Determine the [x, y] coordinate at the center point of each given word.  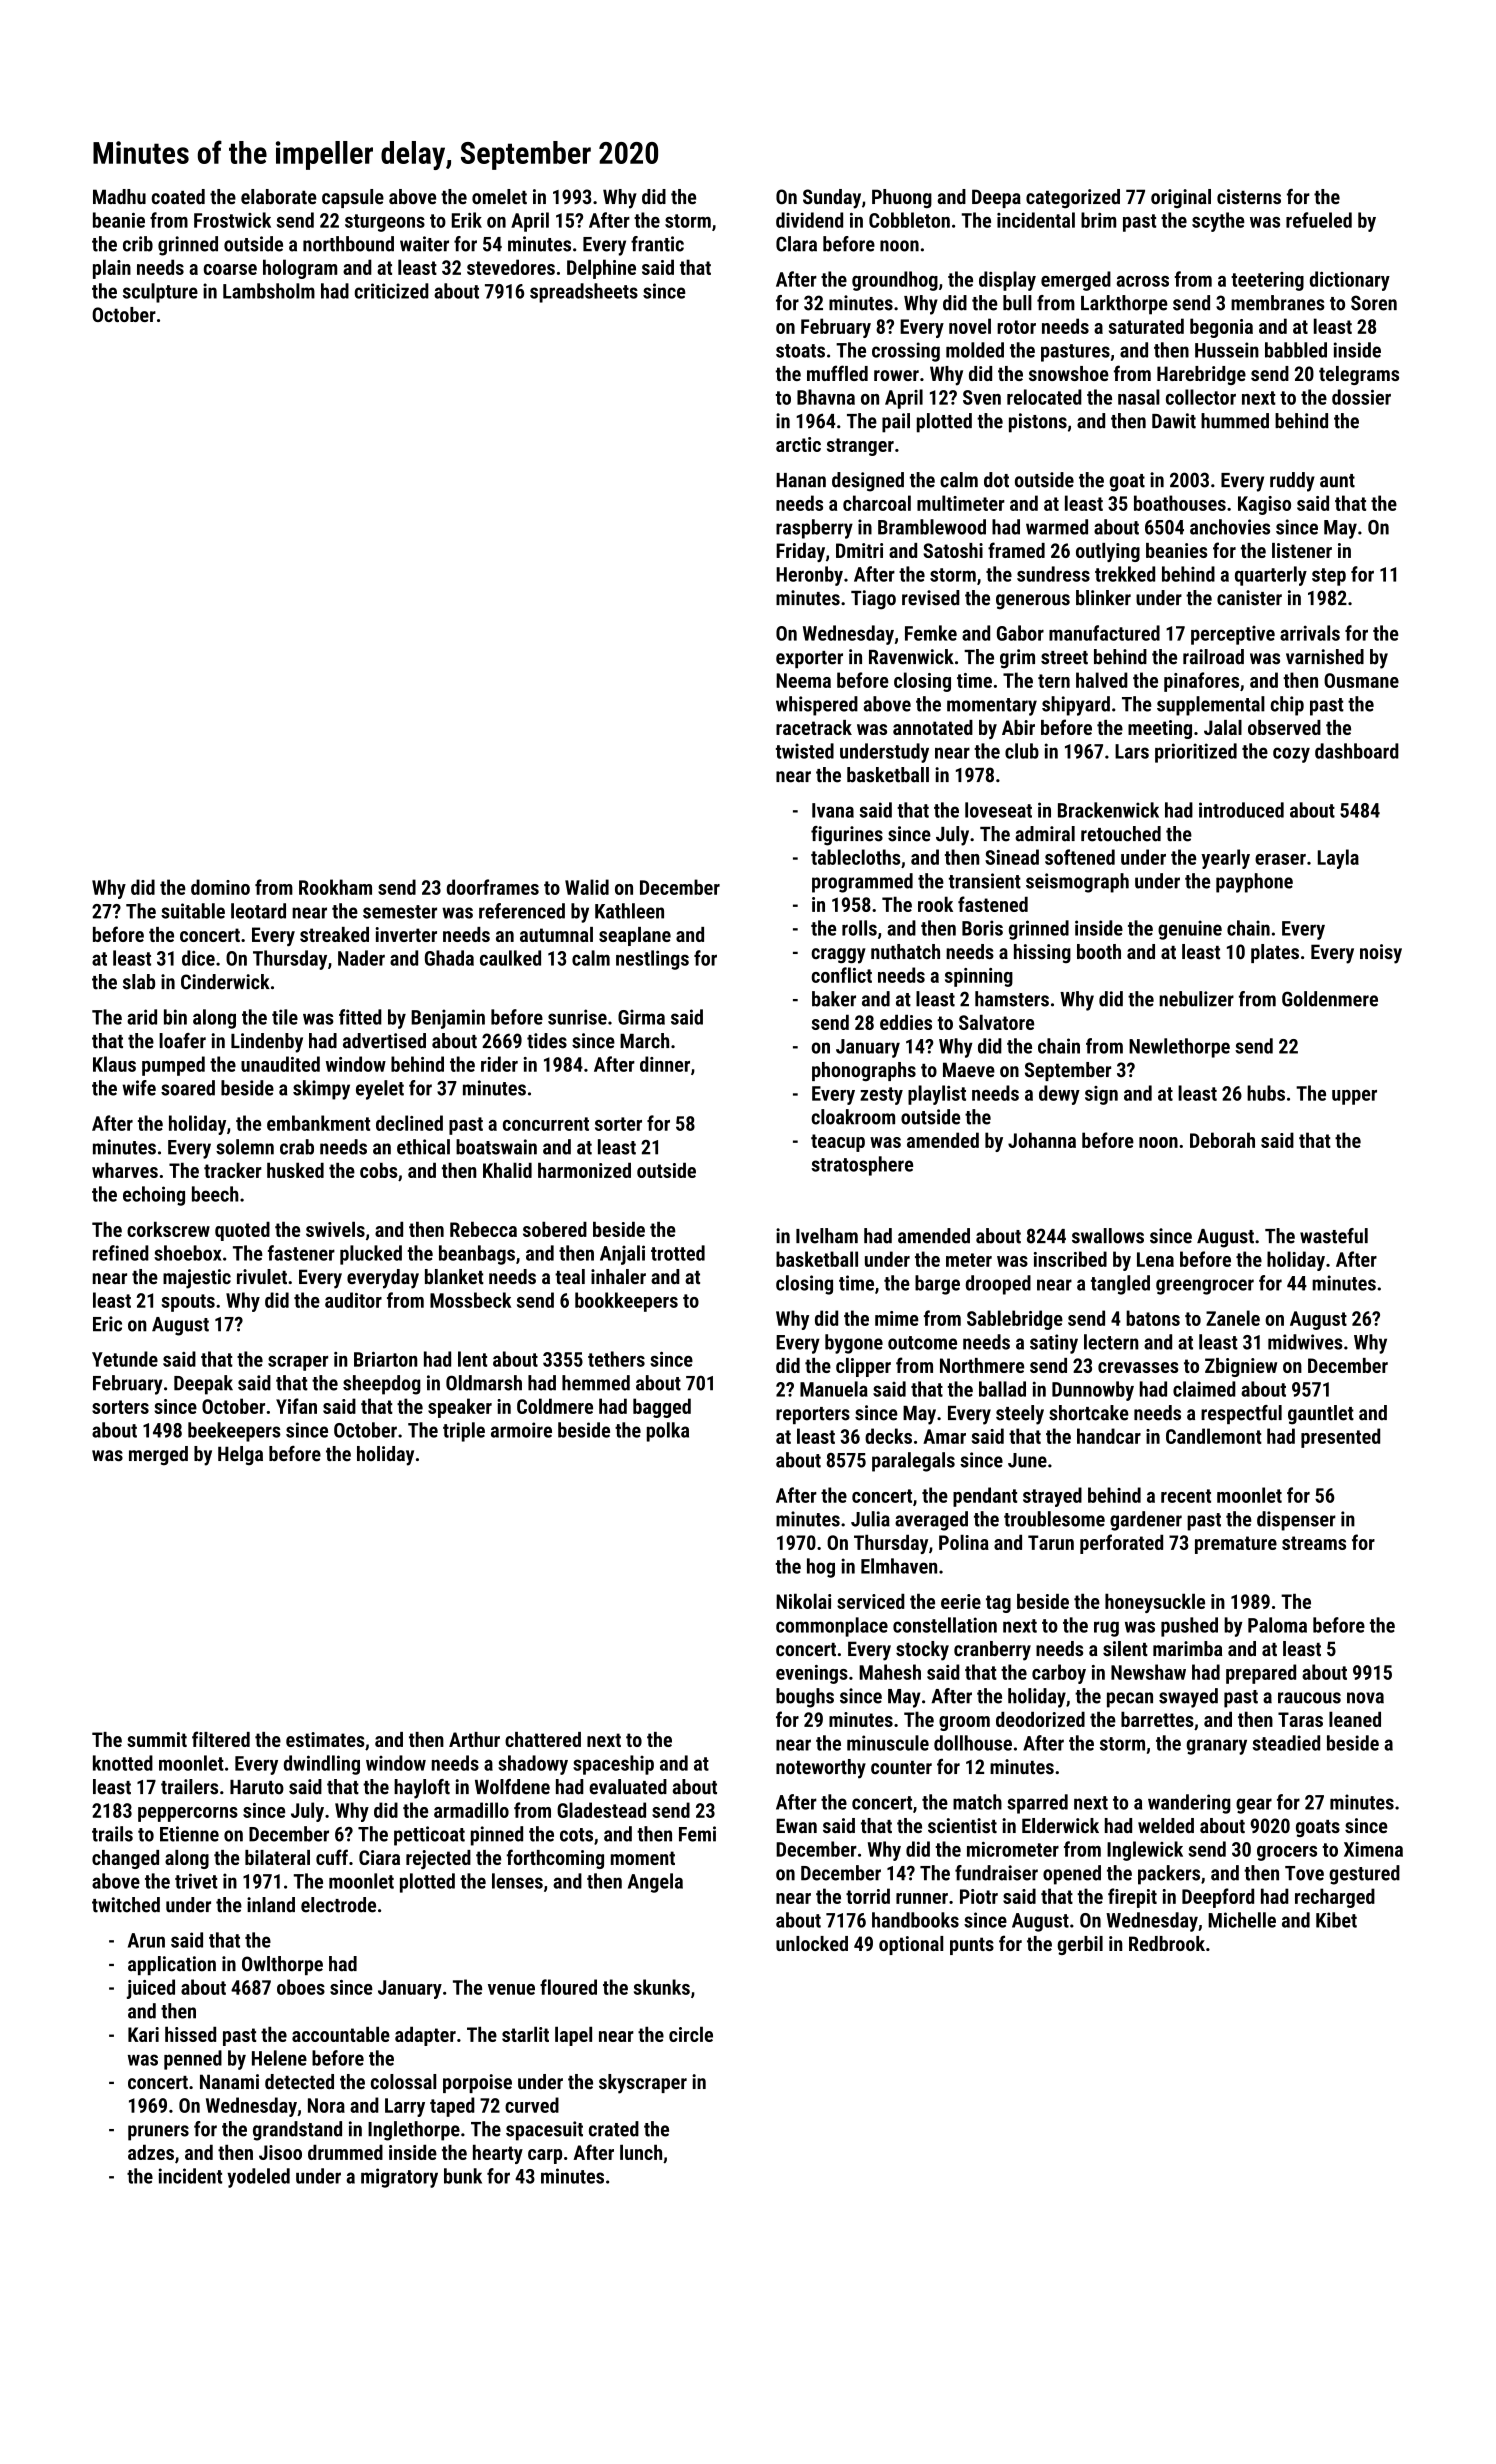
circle [691, 2034]
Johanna [1042, 1140]
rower [896, 375]
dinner [665, 1064]
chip [1287, 706]
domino [220, 887]
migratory [399, 2178]
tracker [233, 1170]
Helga [240, 1455]
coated [178, 196]
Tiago [873, 600]
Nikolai [803, 1601]
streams [1314, 1543]
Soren [1374, 303]
